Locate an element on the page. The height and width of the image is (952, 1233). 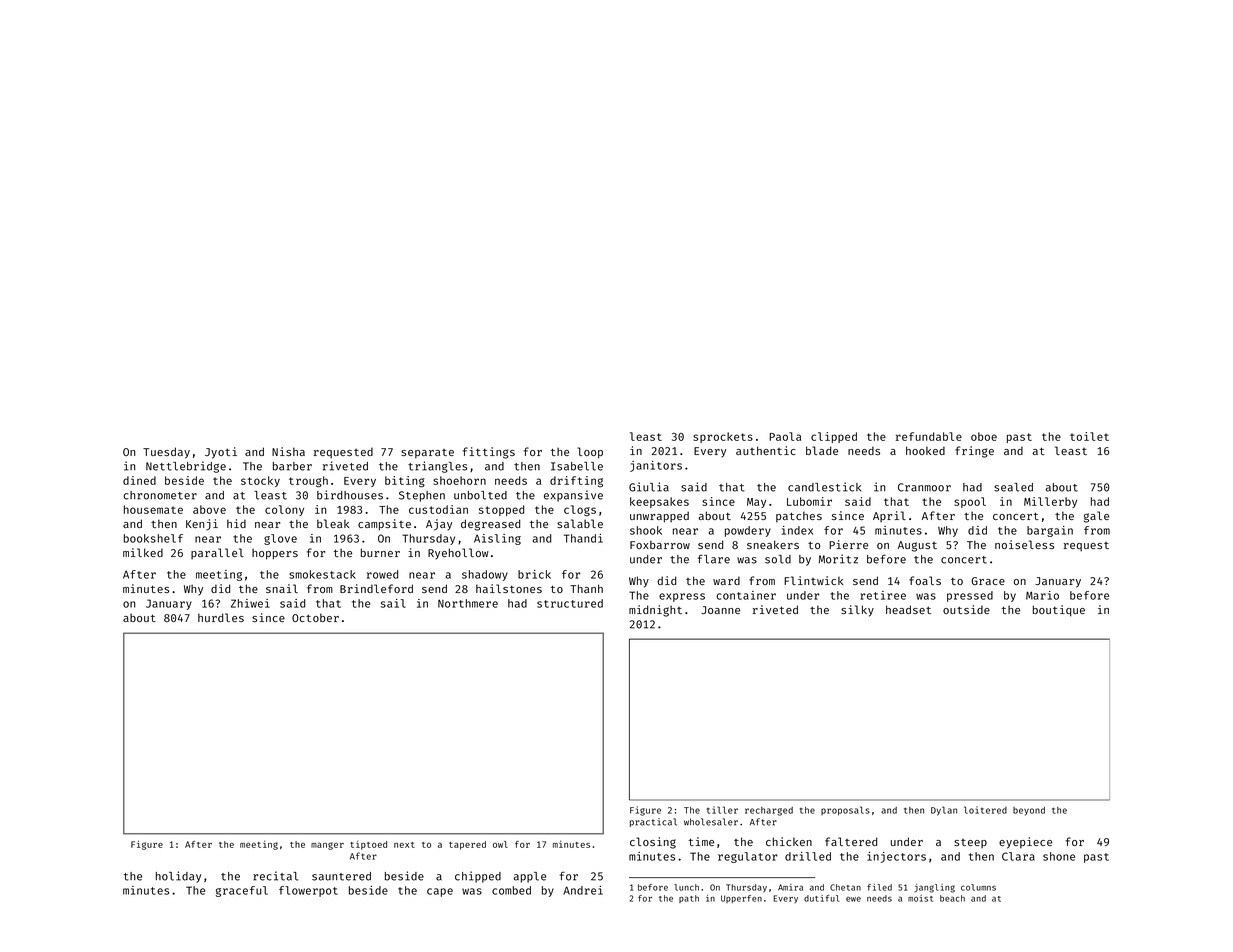
noiseless is located at coordinates (1024, 544).
